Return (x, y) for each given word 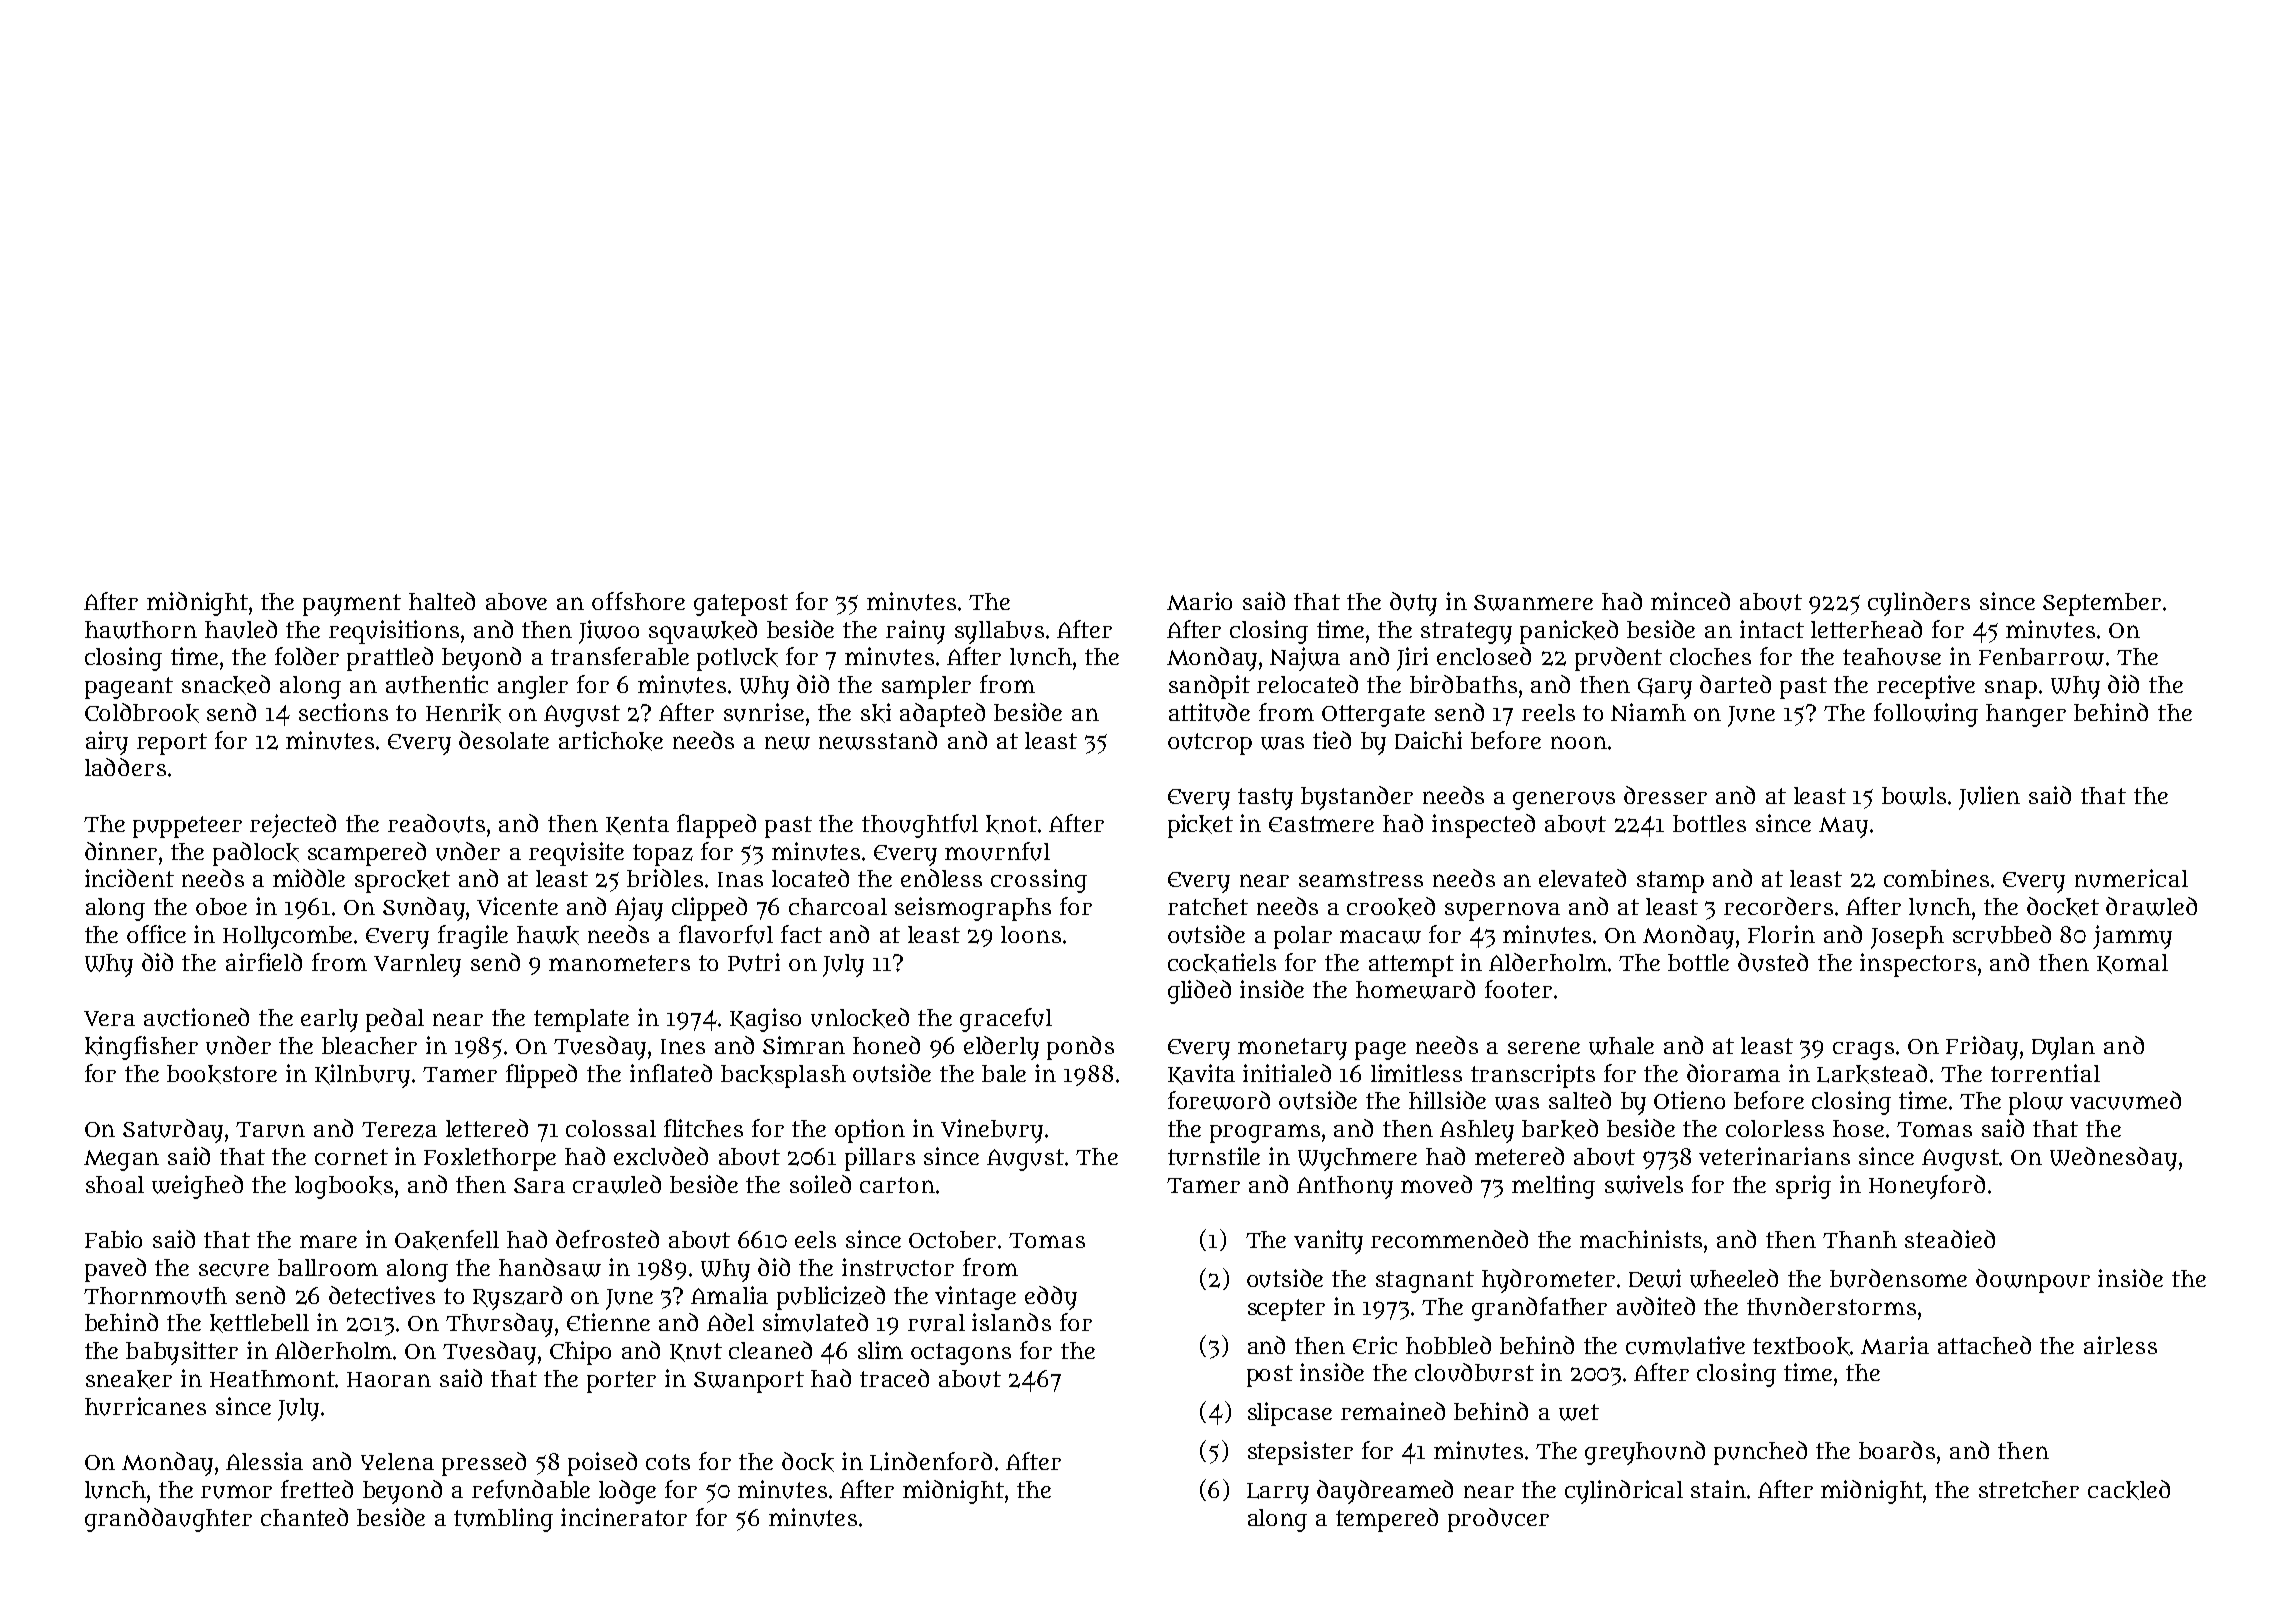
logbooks (344, 1187)
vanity (1328, 1242)
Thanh (1860, 1239)
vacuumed (2125, 1100)
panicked (1569, 632)
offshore (638, 601)
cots (668, 1462)
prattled (390, 659)
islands (1011, 1322)
